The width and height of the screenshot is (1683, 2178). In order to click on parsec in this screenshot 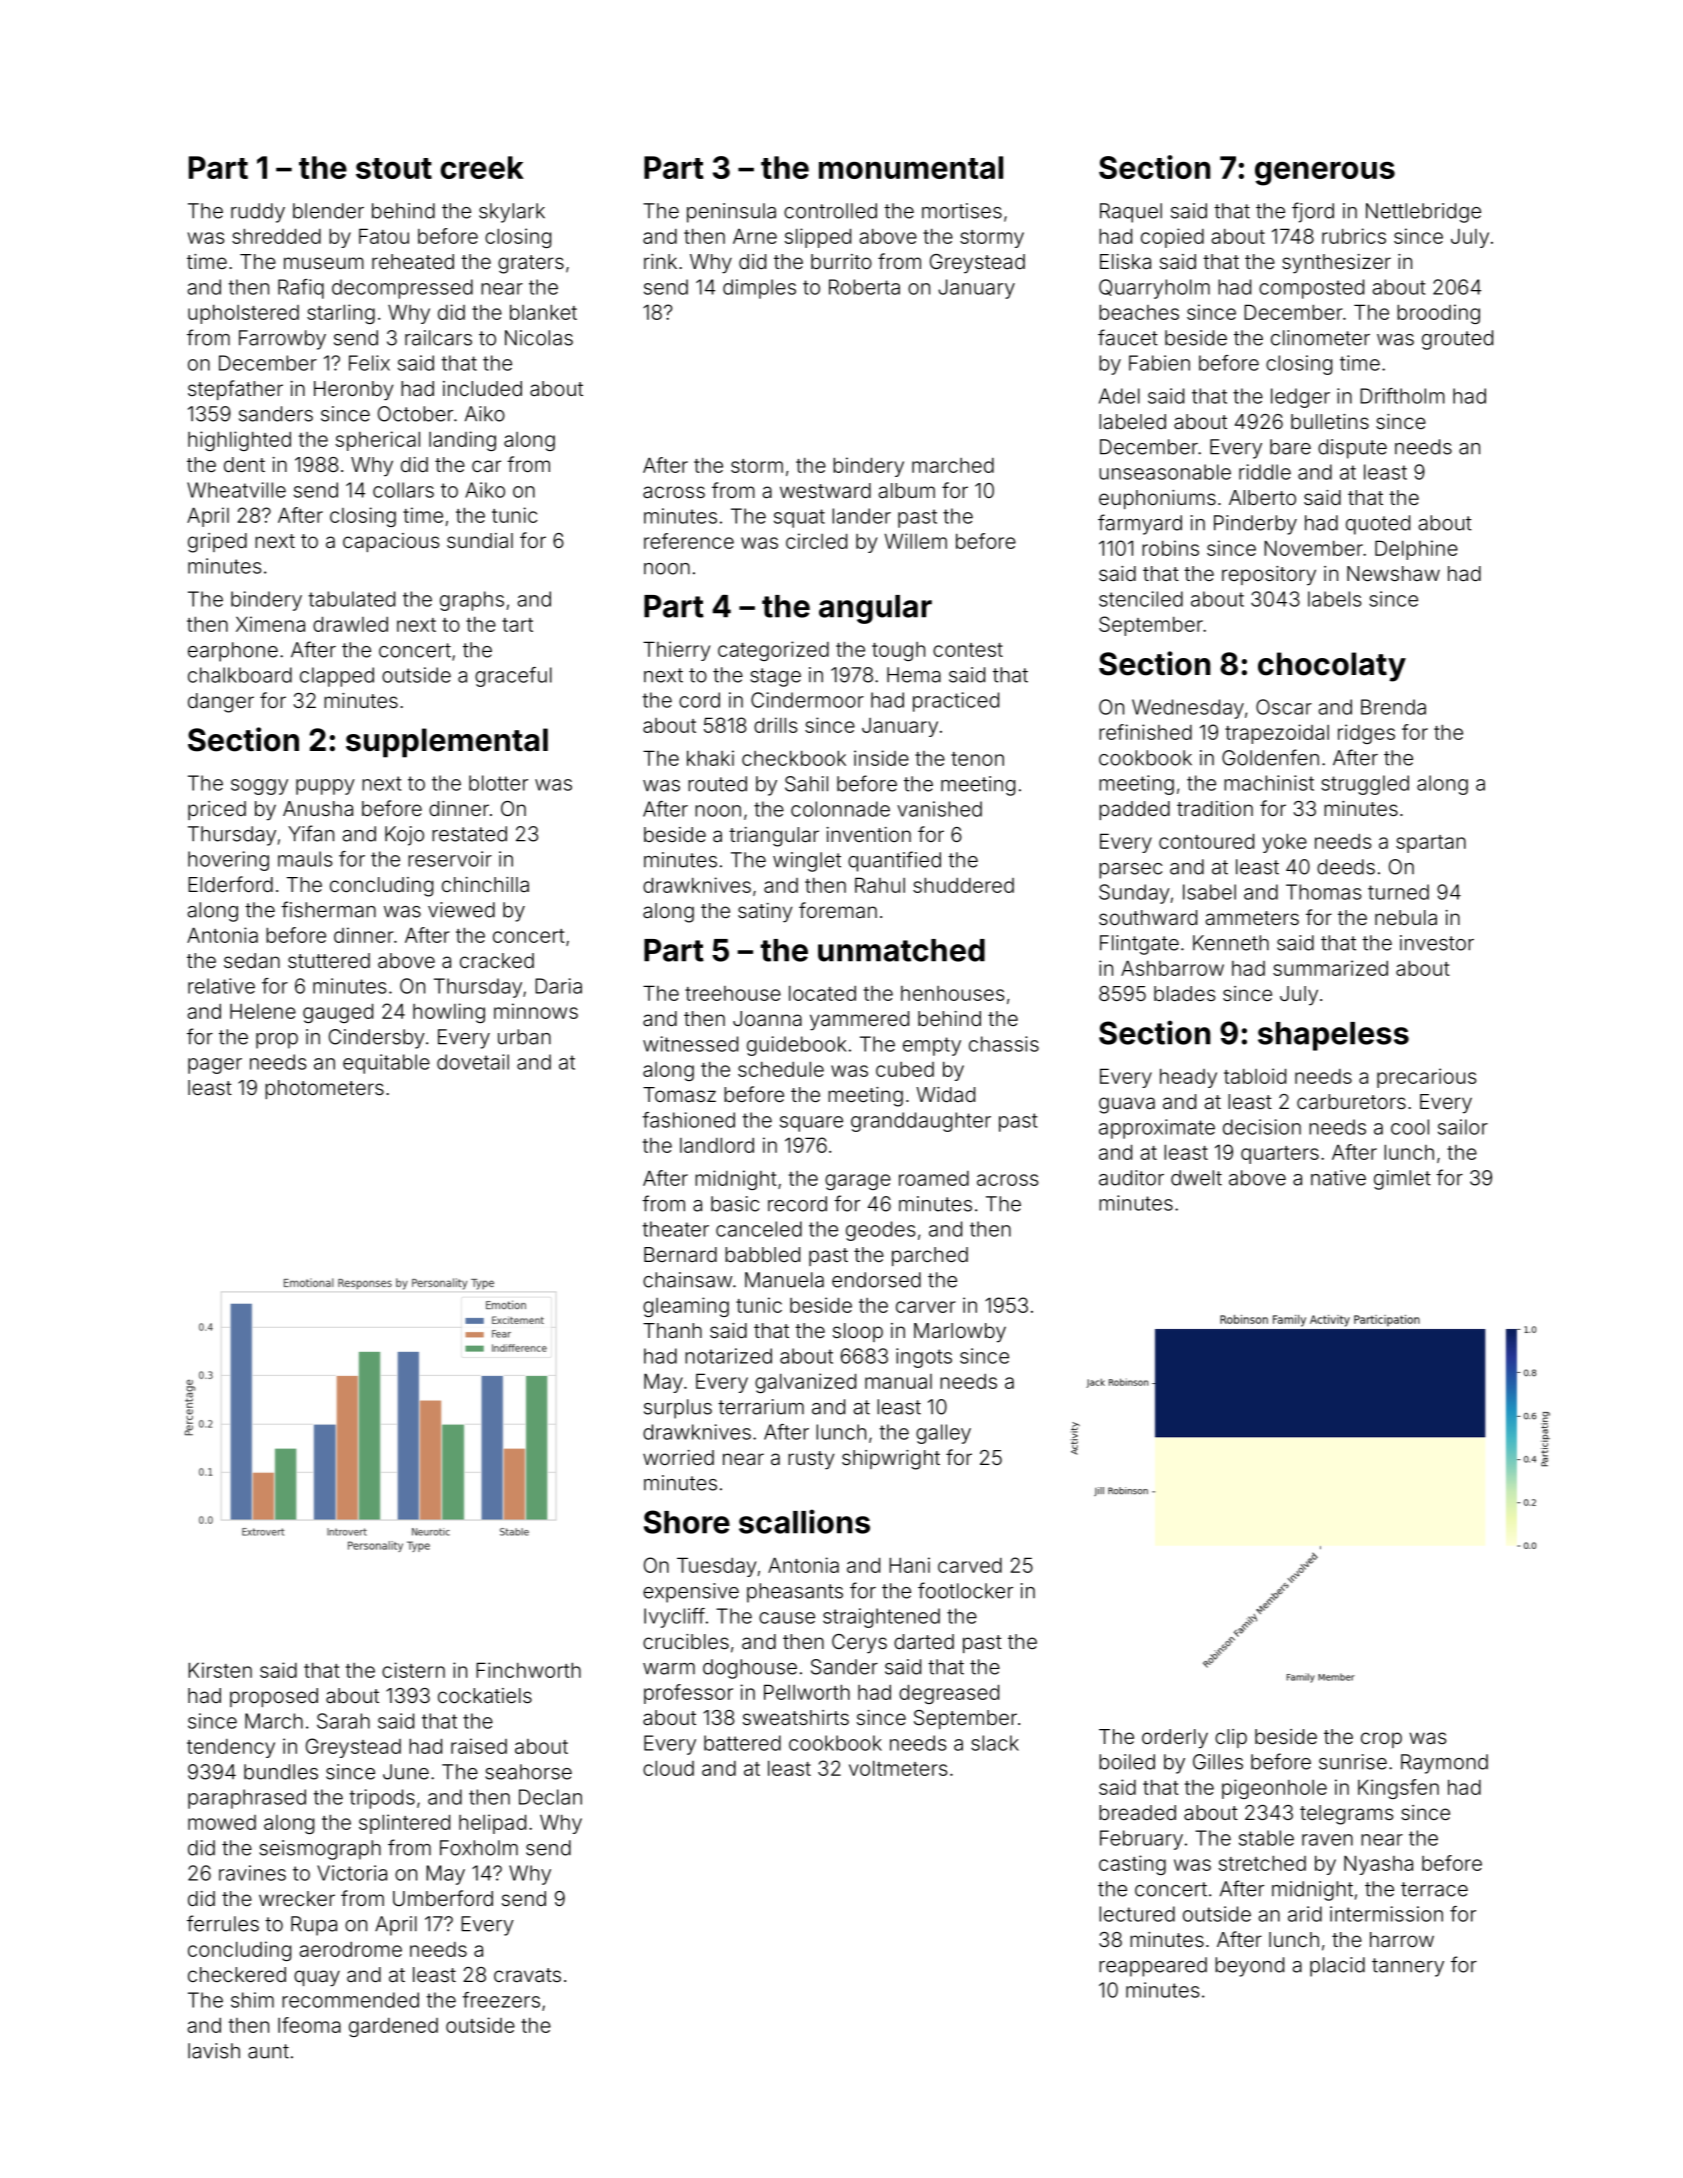, I will do `click(1130, 871)`.
